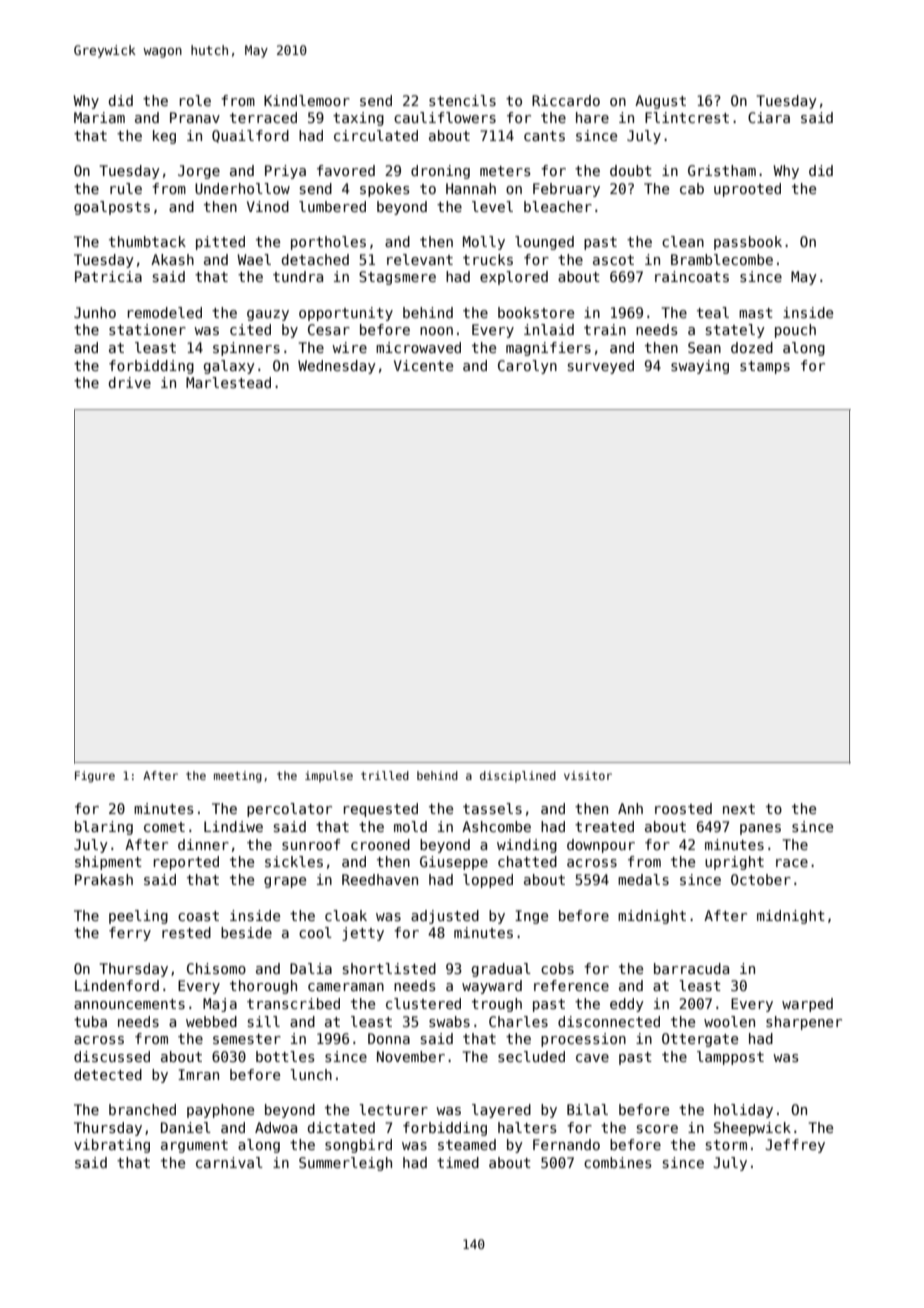 This screenshot has height=1308, width=924. I want to click on Ottergate, so click(700, 1040).
